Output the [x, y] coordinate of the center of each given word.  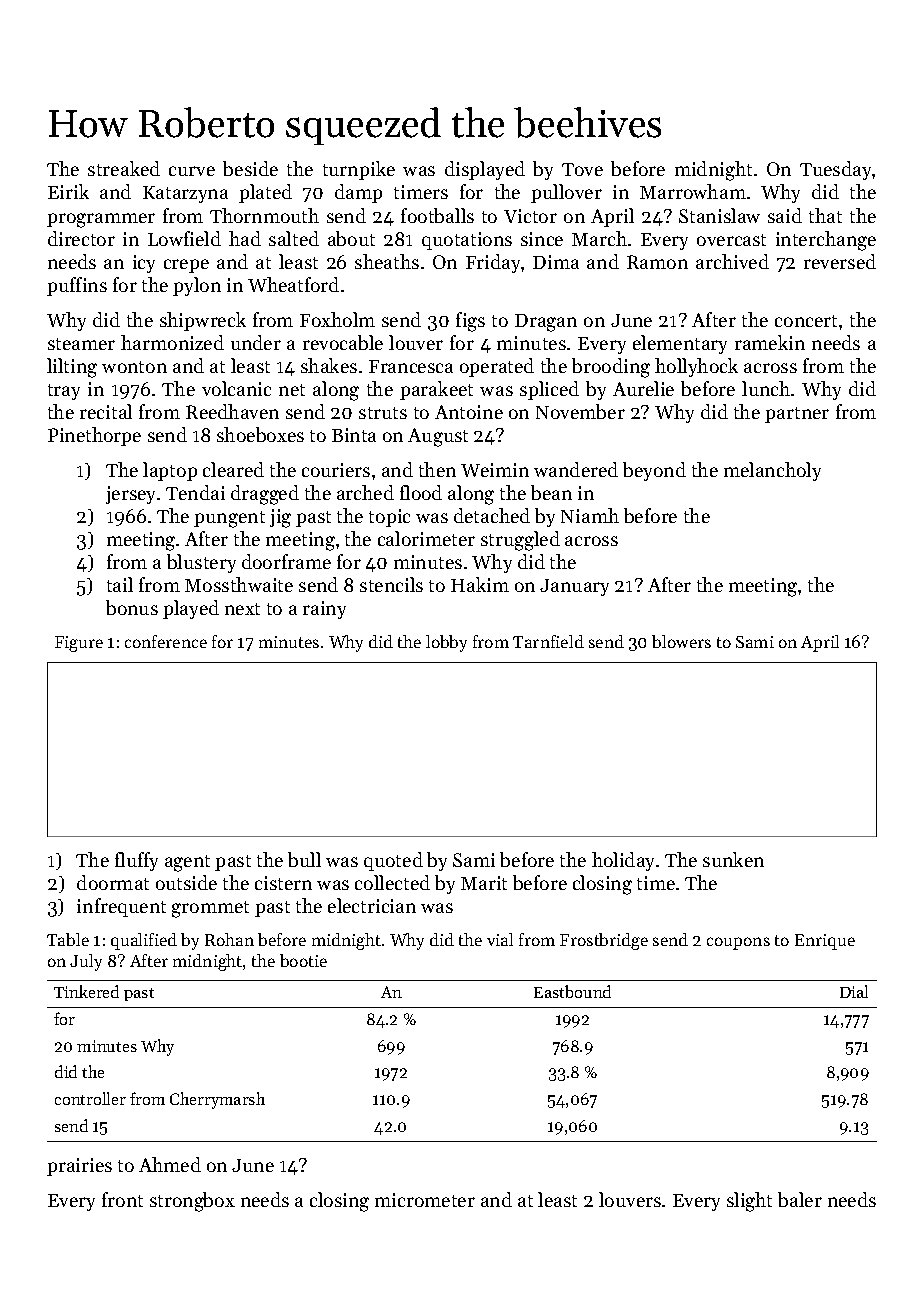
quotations [467, 241]
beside [250, 168]
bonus [132, 607]
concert [806, 321]
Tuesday [835, 170]
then [437, 469]
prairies [79, 1167]
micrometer [425, 1200]
